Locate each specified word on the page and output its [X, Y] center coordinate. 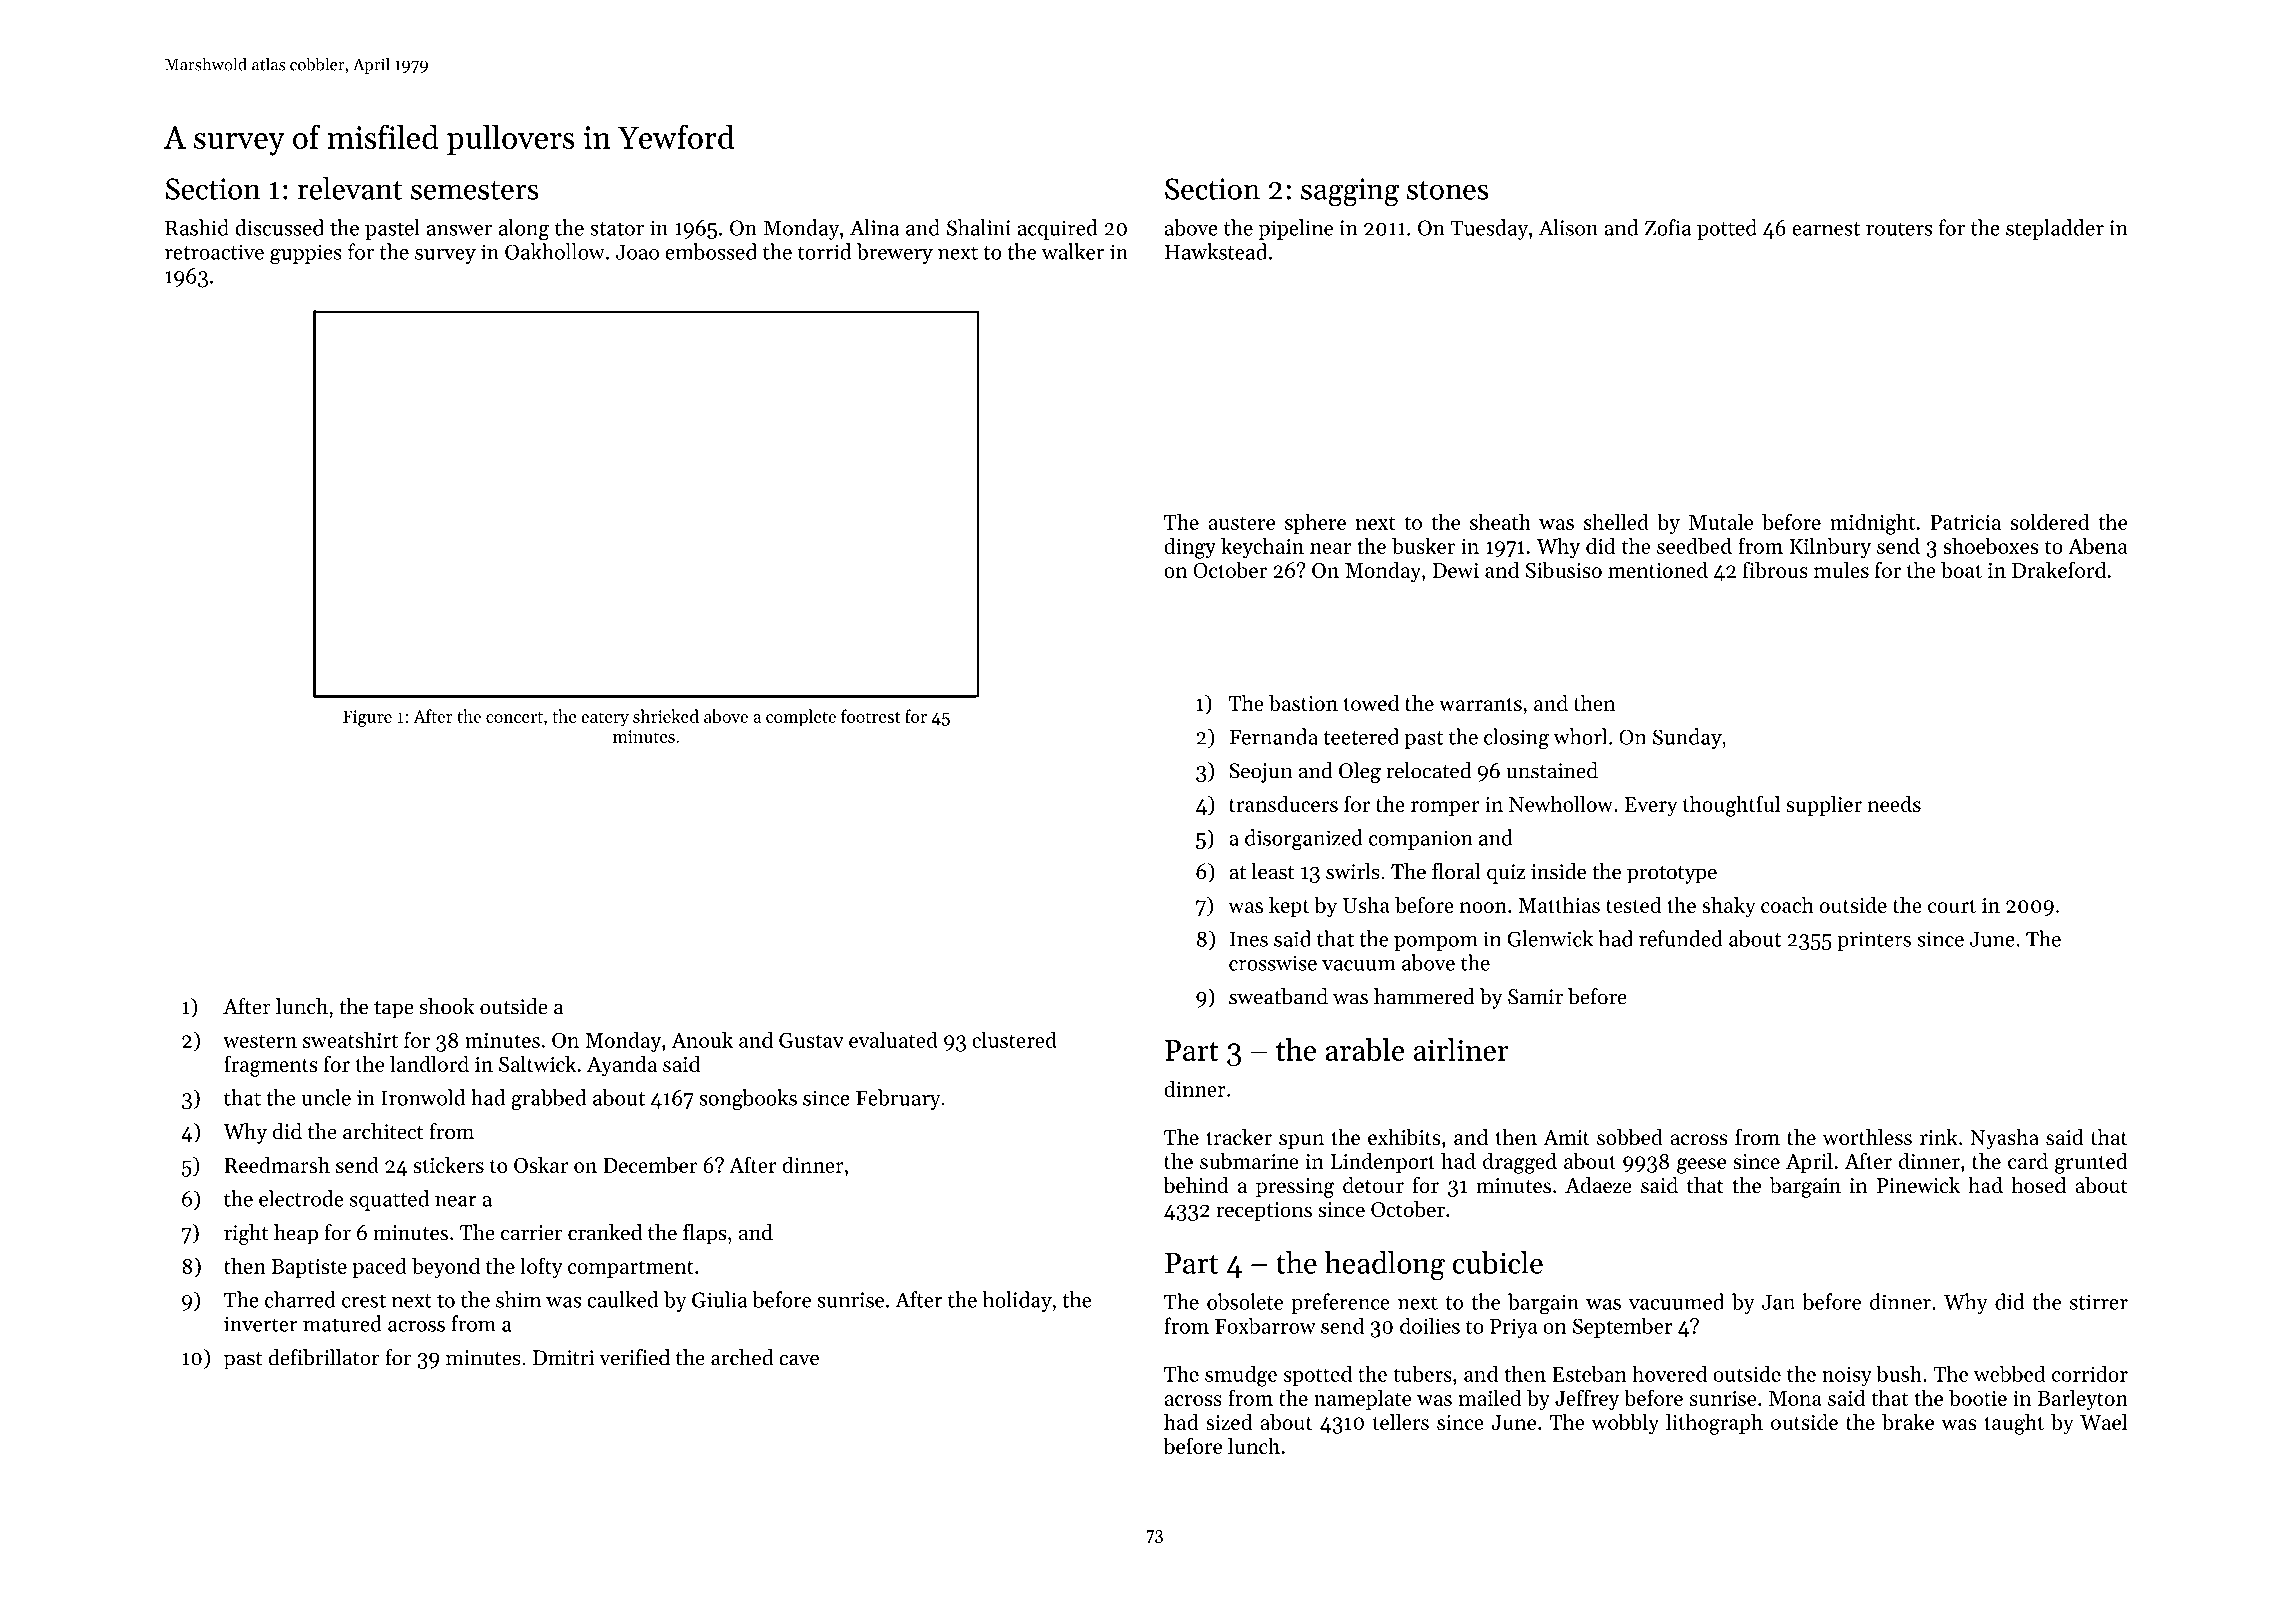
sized [1229, 1421]
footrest [870, 716]
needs [1894, 803]
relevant [350, 188]
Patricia [1965, 522]
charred [300, 1299]
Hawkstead [1216, 251]
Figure [367, 718]
